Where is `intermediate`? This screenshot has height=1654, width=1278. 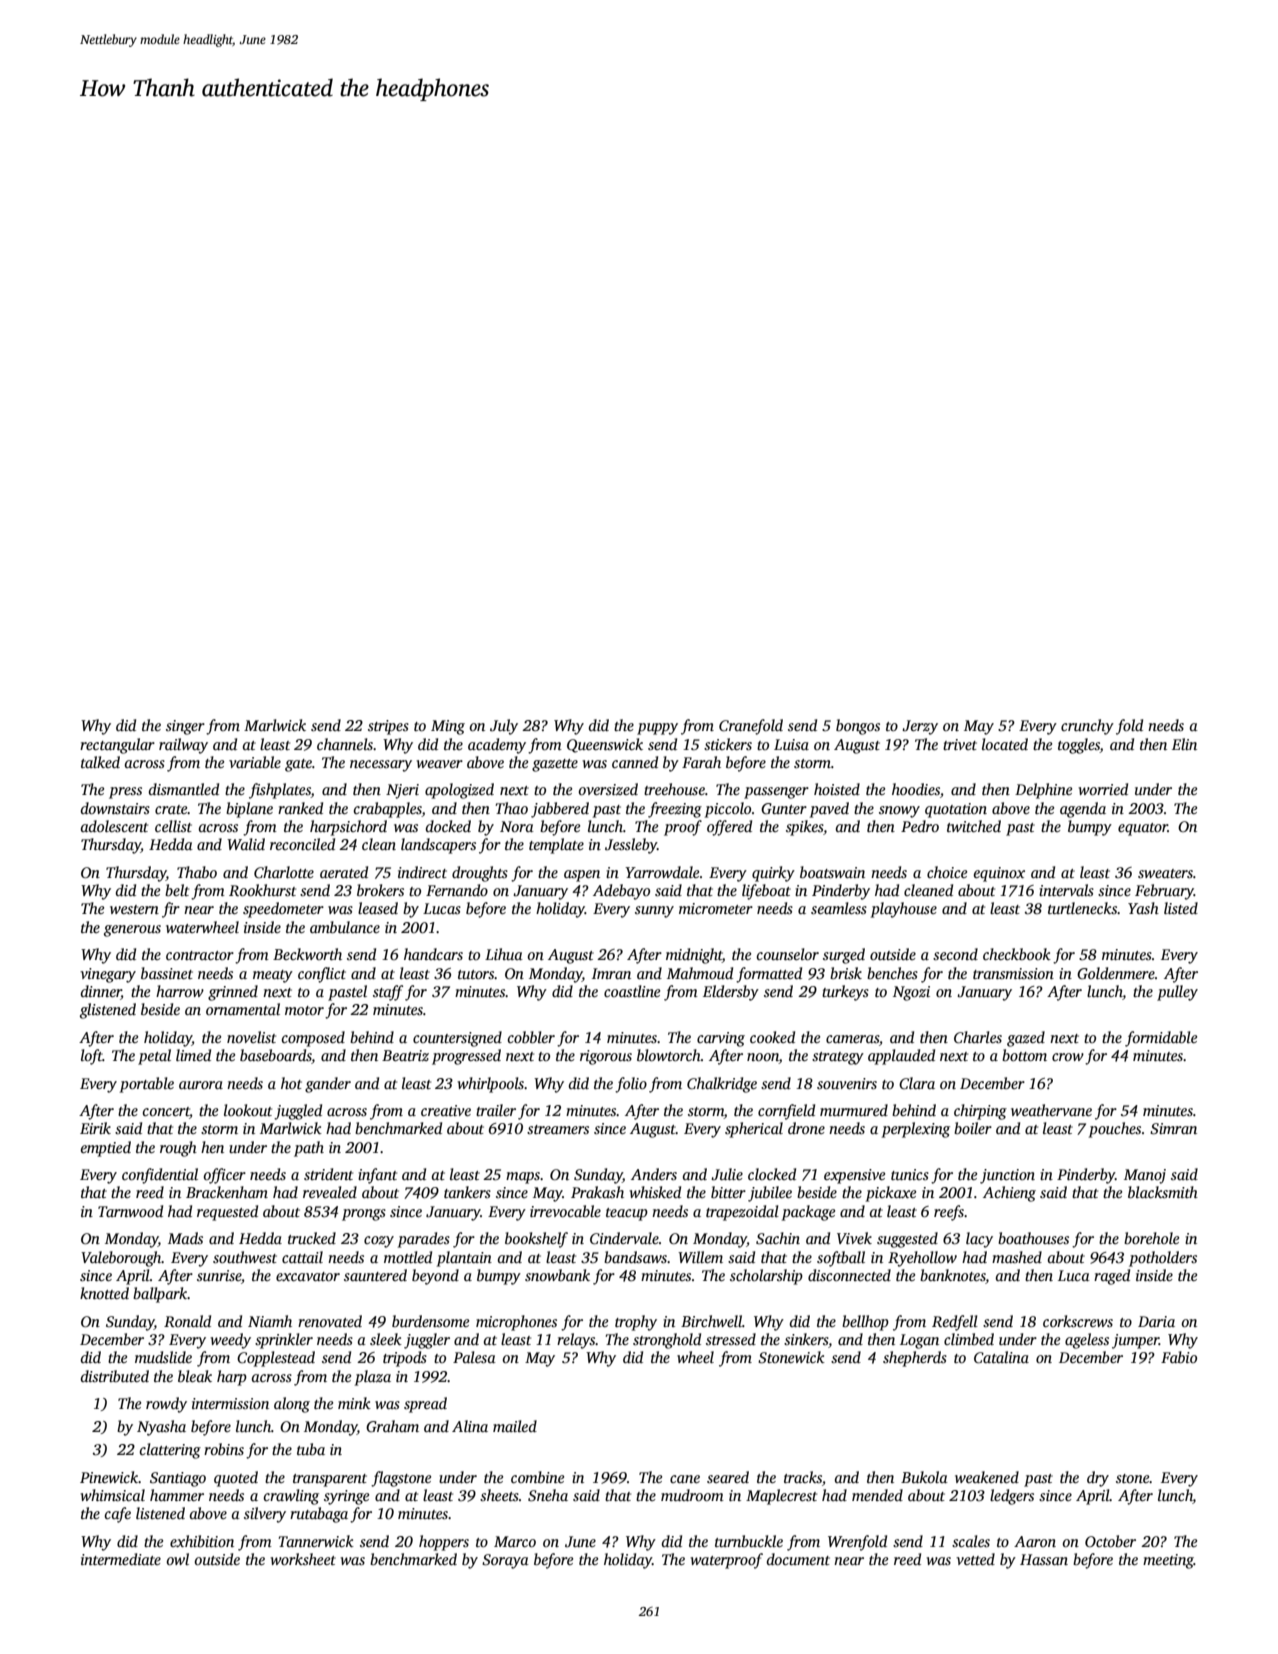 intermediate is located at coordinates (121, 1559).
